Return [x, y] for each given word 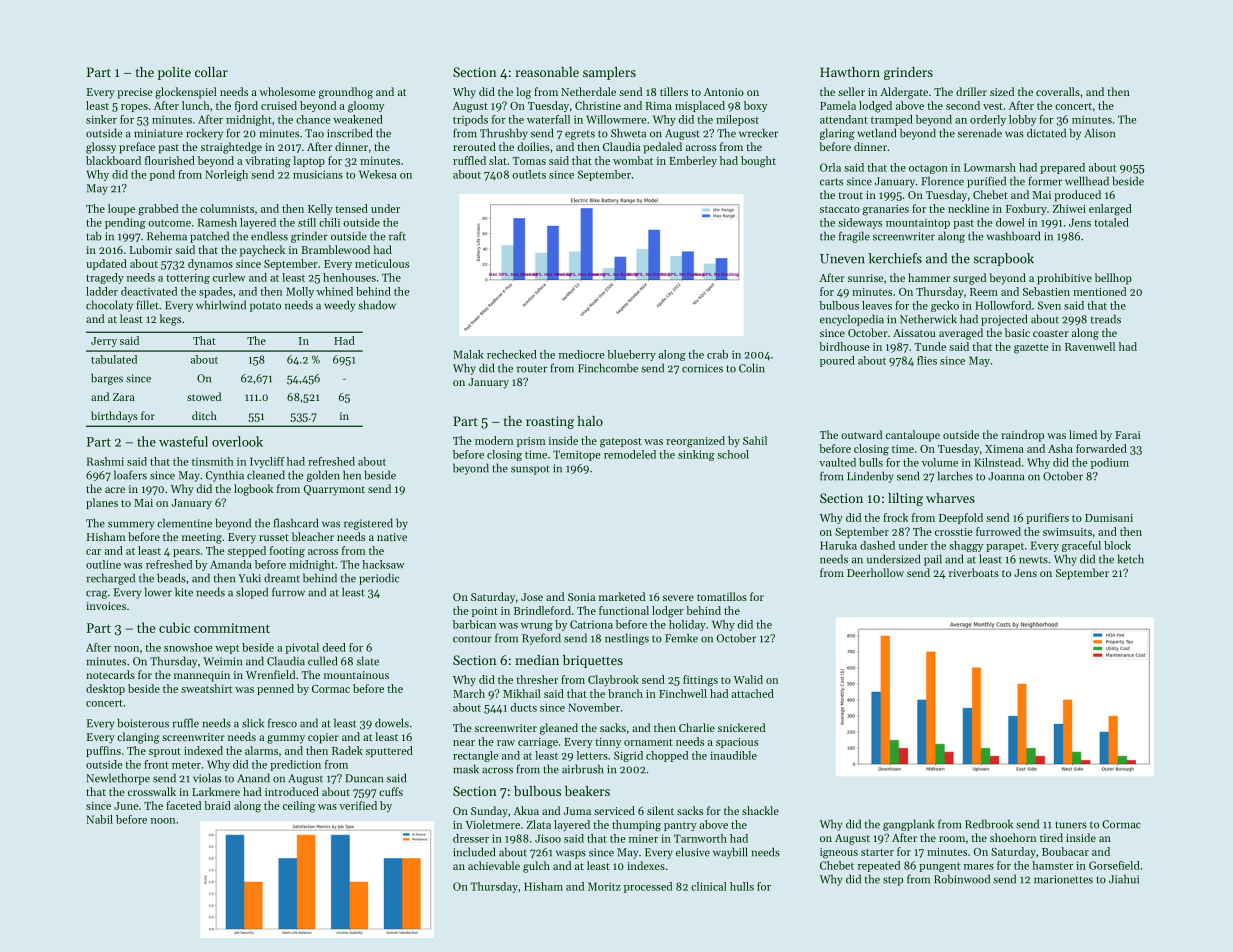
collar [211, 72]
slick [253, 723]
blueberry [631, 355]
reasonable [547, 72]
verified [358, 805]
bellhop [1113, 279]
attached [753, 693]
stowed [204, 396]
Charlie [697, 727]
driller [971, 91]
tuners [1071, 825]
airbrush [582, 769]
